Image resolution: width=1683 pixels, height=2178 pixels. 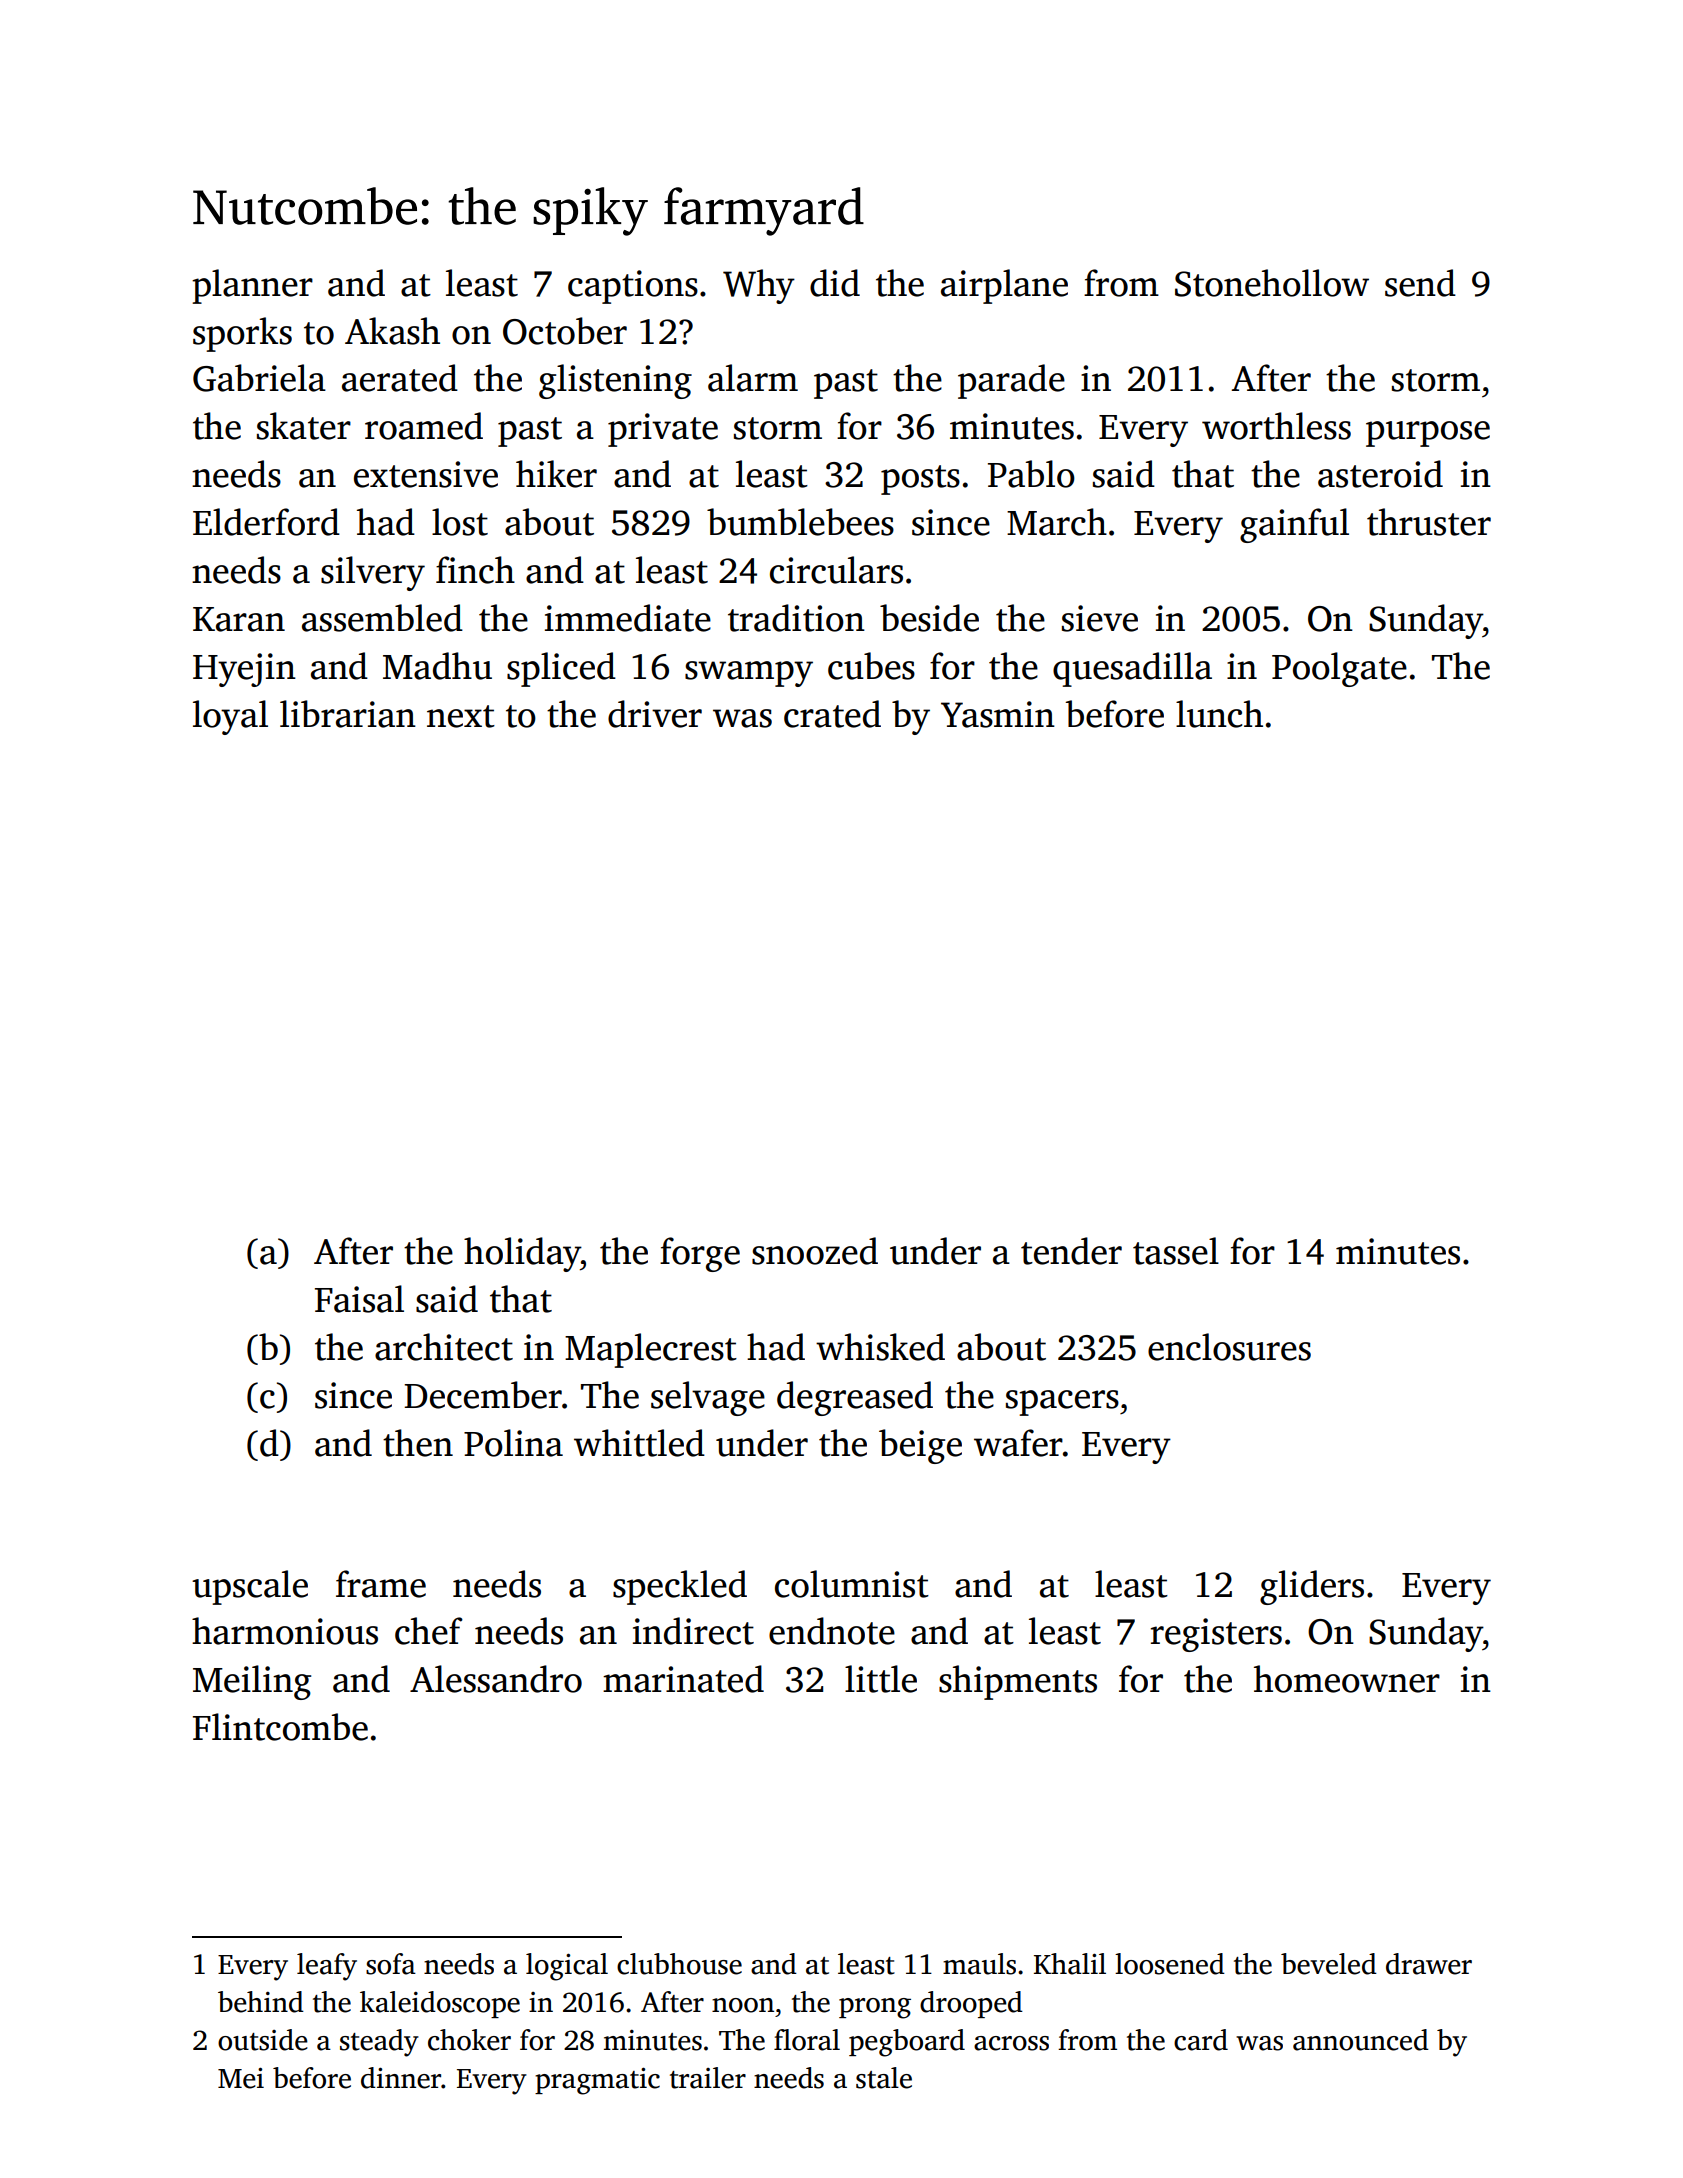 What do you see at coordinates (261, 2002) in the page?
I see `behind` at bounding box center [261, 2002].
